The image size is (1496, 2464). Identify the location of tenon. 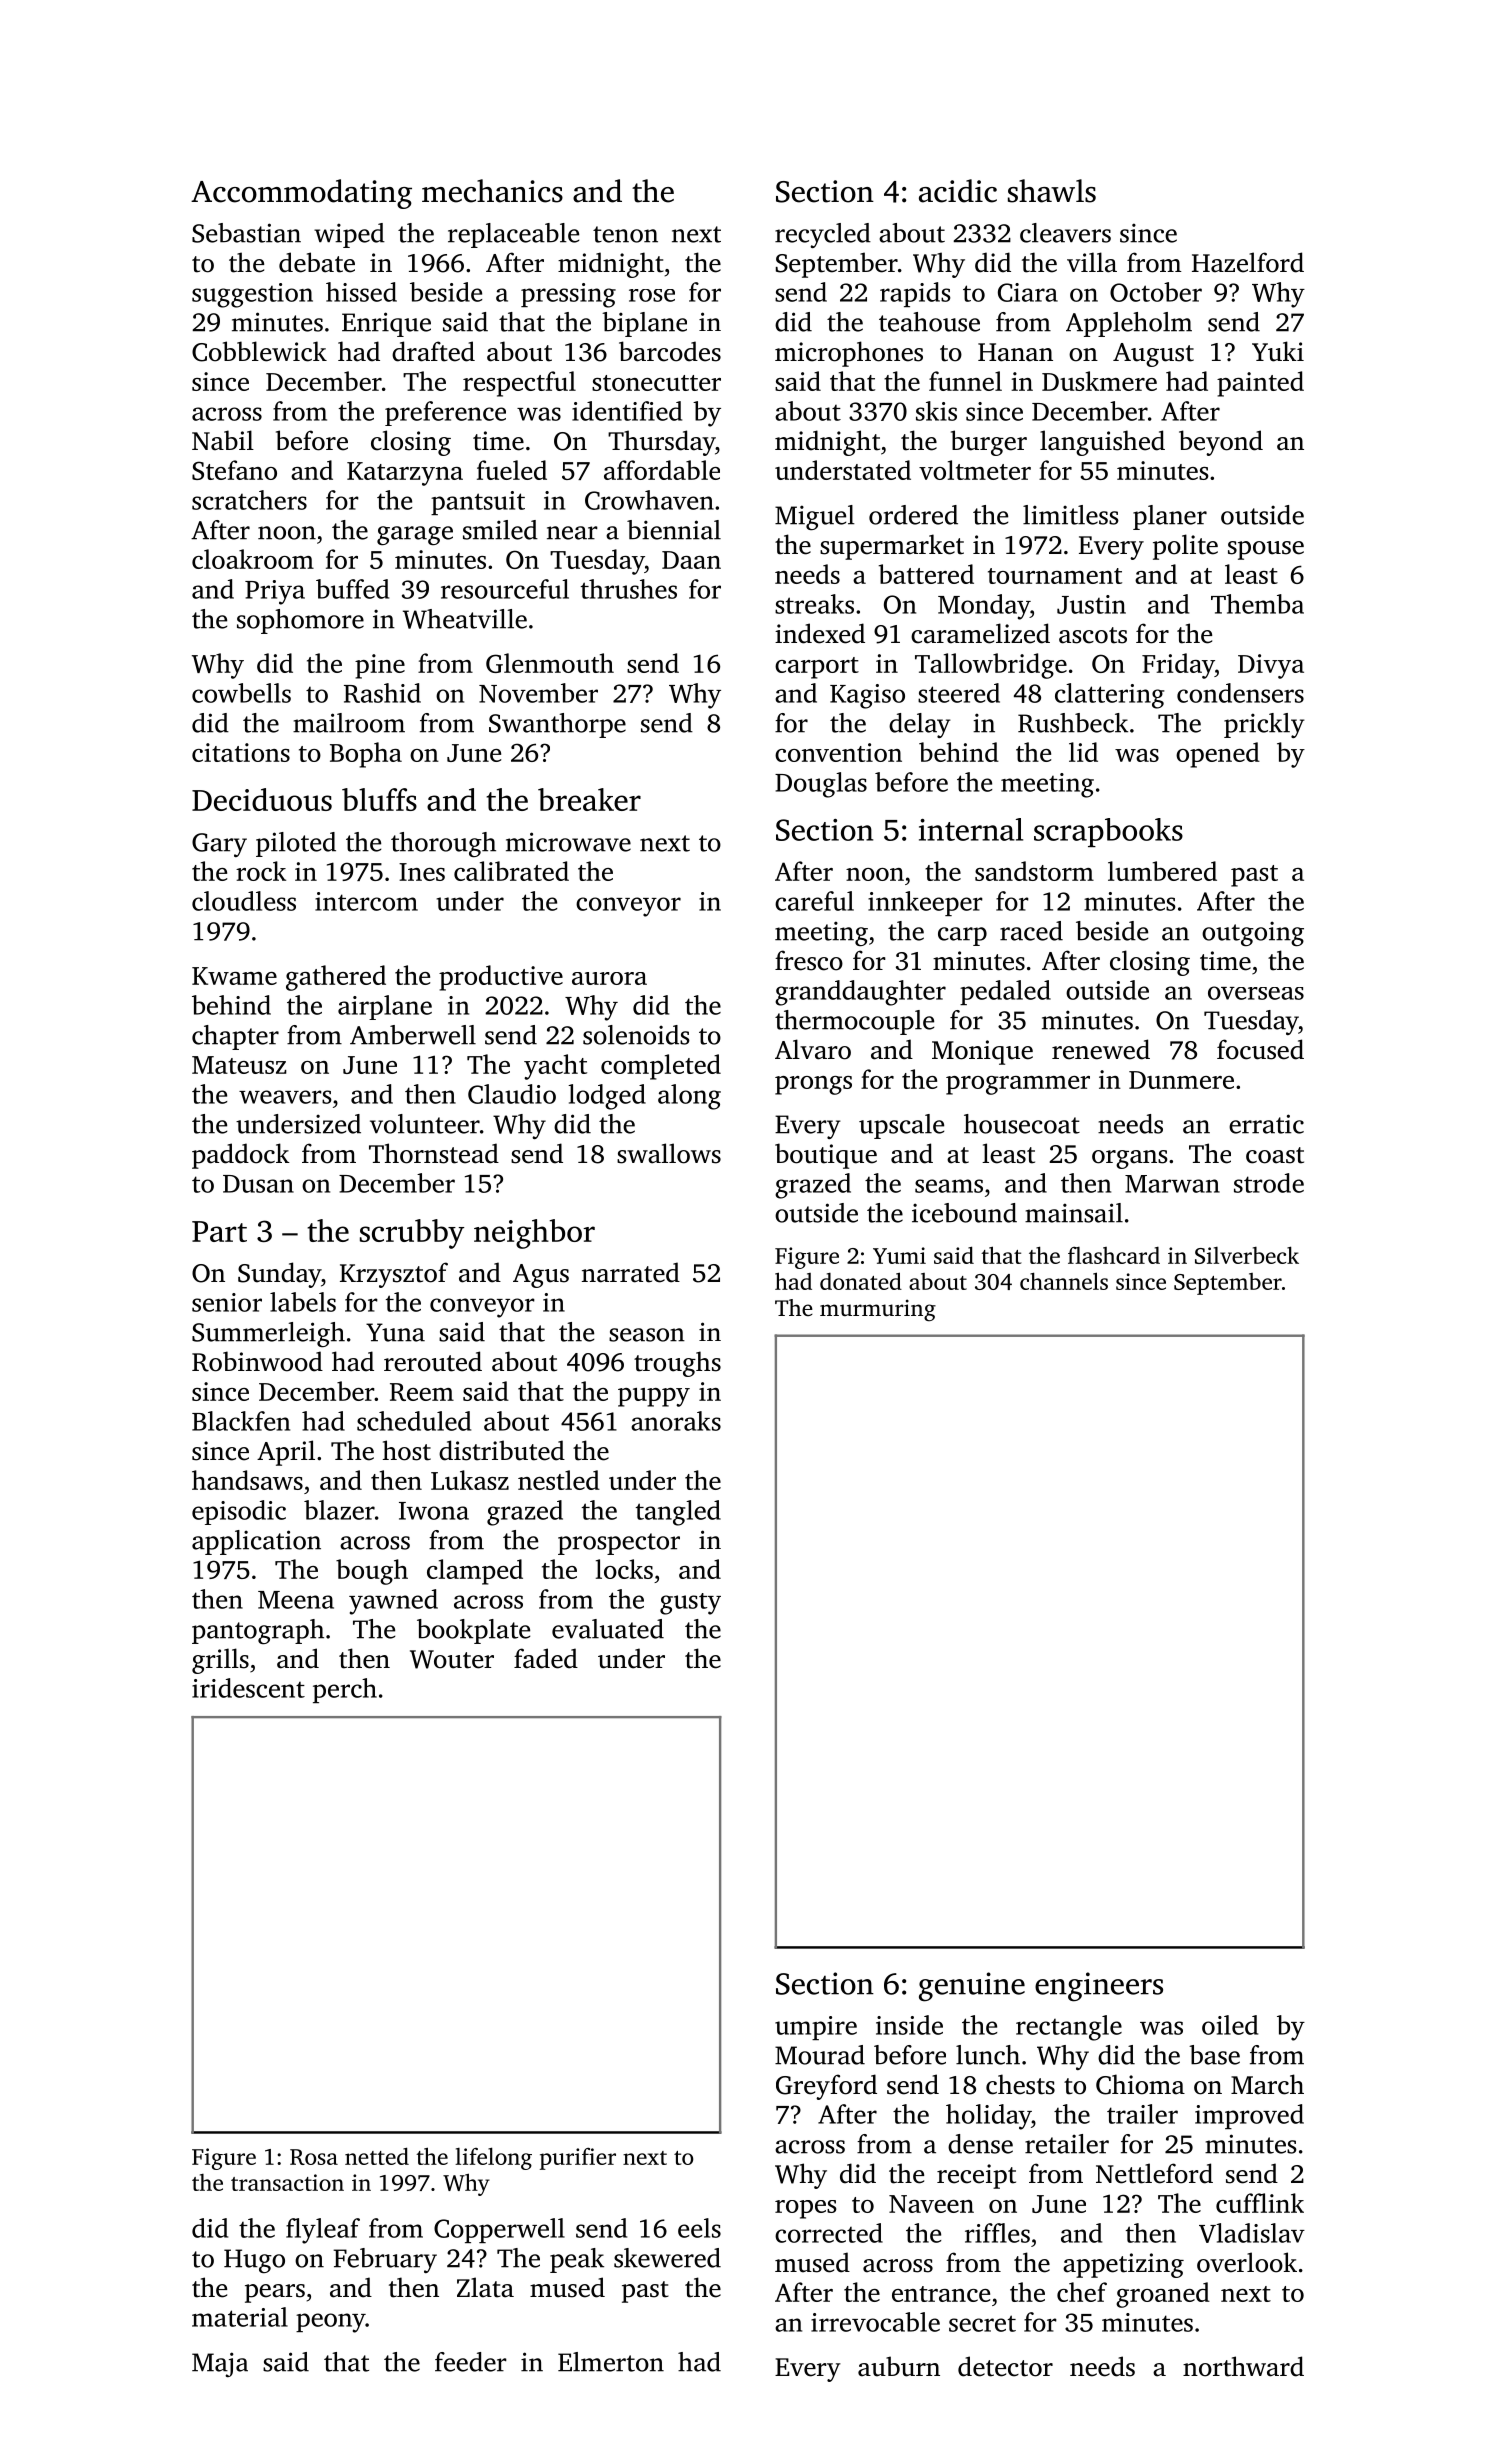
(625, 234).
